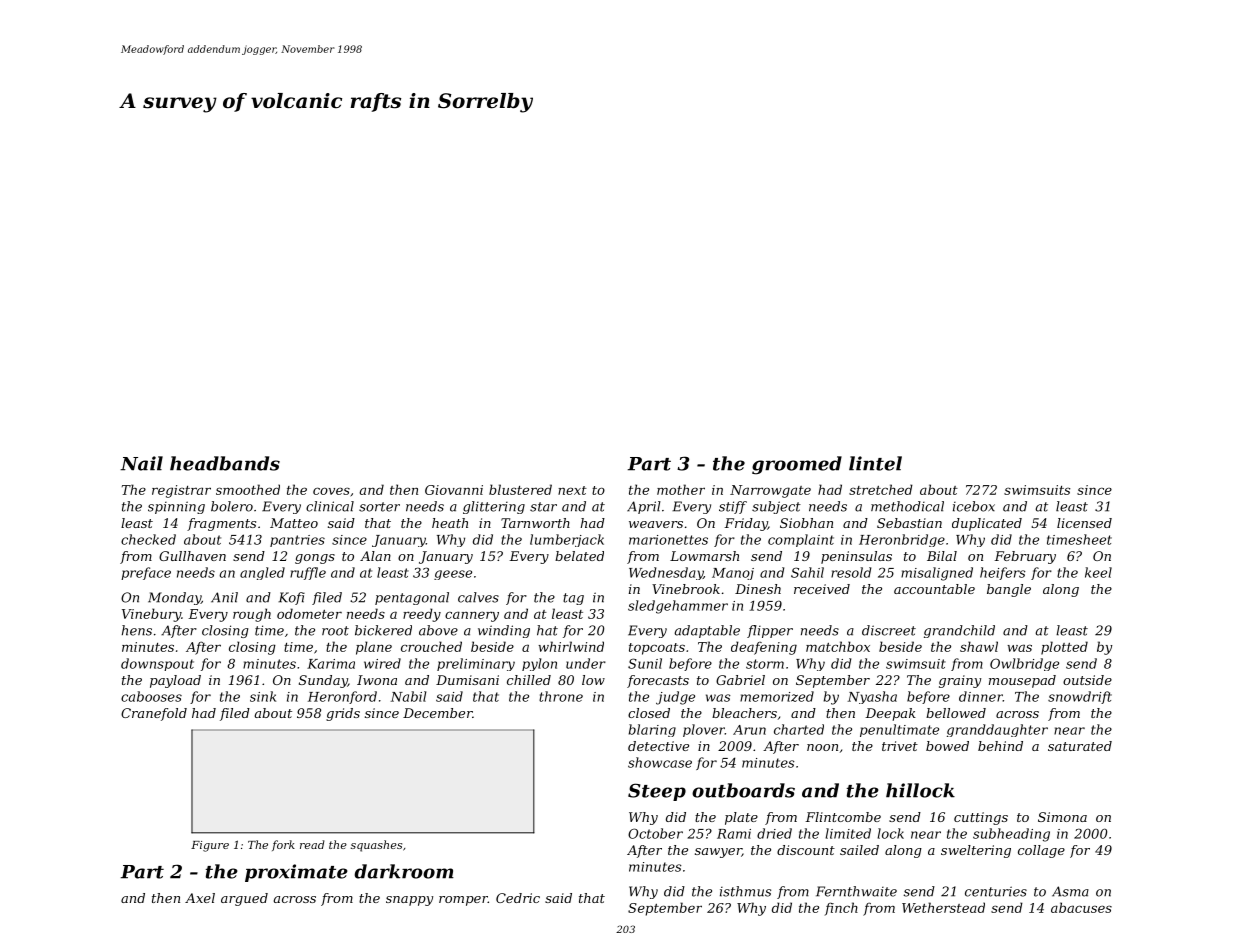 This image has height=952, width=1233. Describe the element at coordinates (856, 557) in the image. I see `peninsulas` at that location.
